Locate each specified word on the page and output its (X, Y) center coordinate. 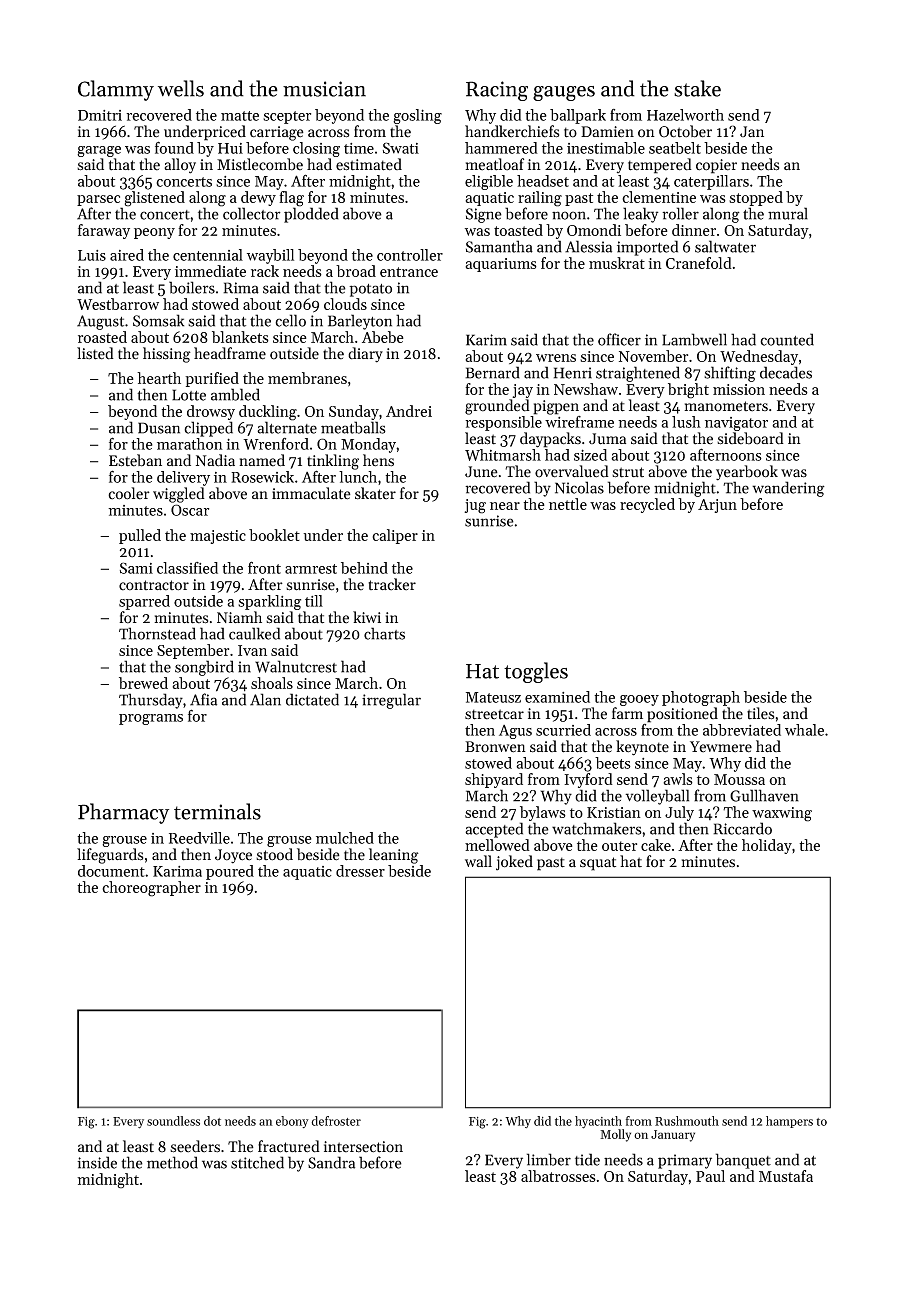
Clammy (116, 90)
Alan (265, 699)
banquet (743, 1161)
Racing (497, 91)
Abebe (383, 337)
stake (697, 88)
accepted (494, 830)
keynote (642, 748)
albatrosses (558, 1176)
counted (787, 339)
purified (212, 379)
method (172, 1162)
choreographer (151, 889)
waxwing (782, 814)
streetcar (494, 714)
